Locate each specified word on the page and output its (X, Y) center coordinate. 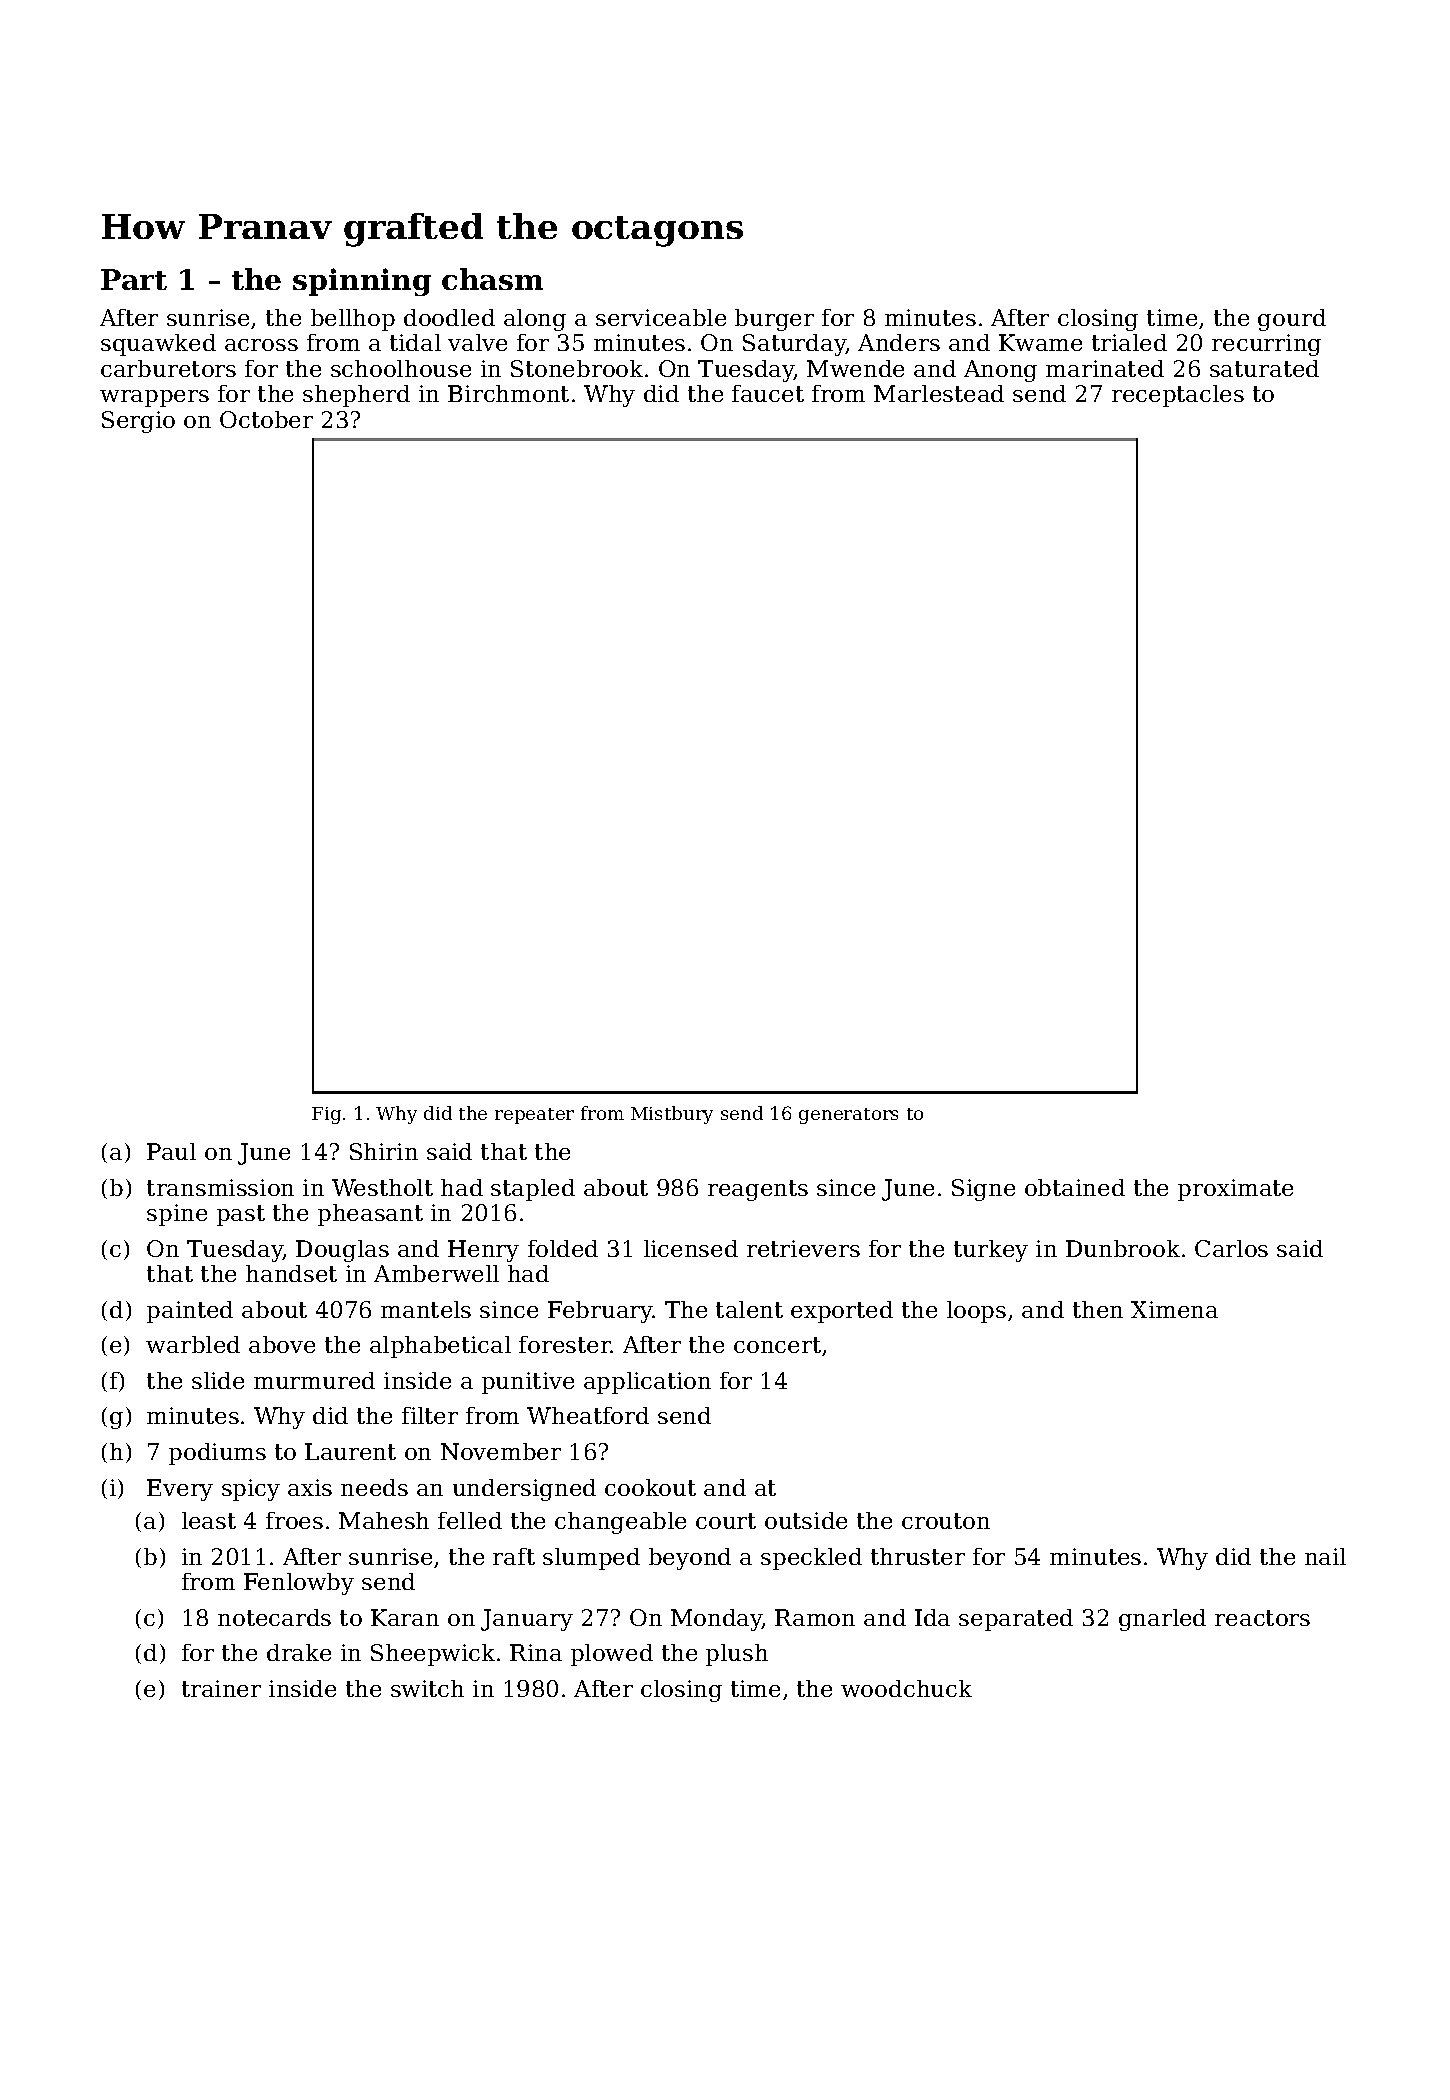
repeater (534, 1116)
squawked (158, 345)
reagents (758, 1190)
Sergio (138, 422)
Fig (326, 1115)
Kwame (1040, 342)
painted (190, 1312)
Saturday (794, 345)
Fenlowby (299, 1584)
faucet (768, 393)
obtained (1075, 1187)
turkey (991, 1251)
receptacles (1178, 396)
